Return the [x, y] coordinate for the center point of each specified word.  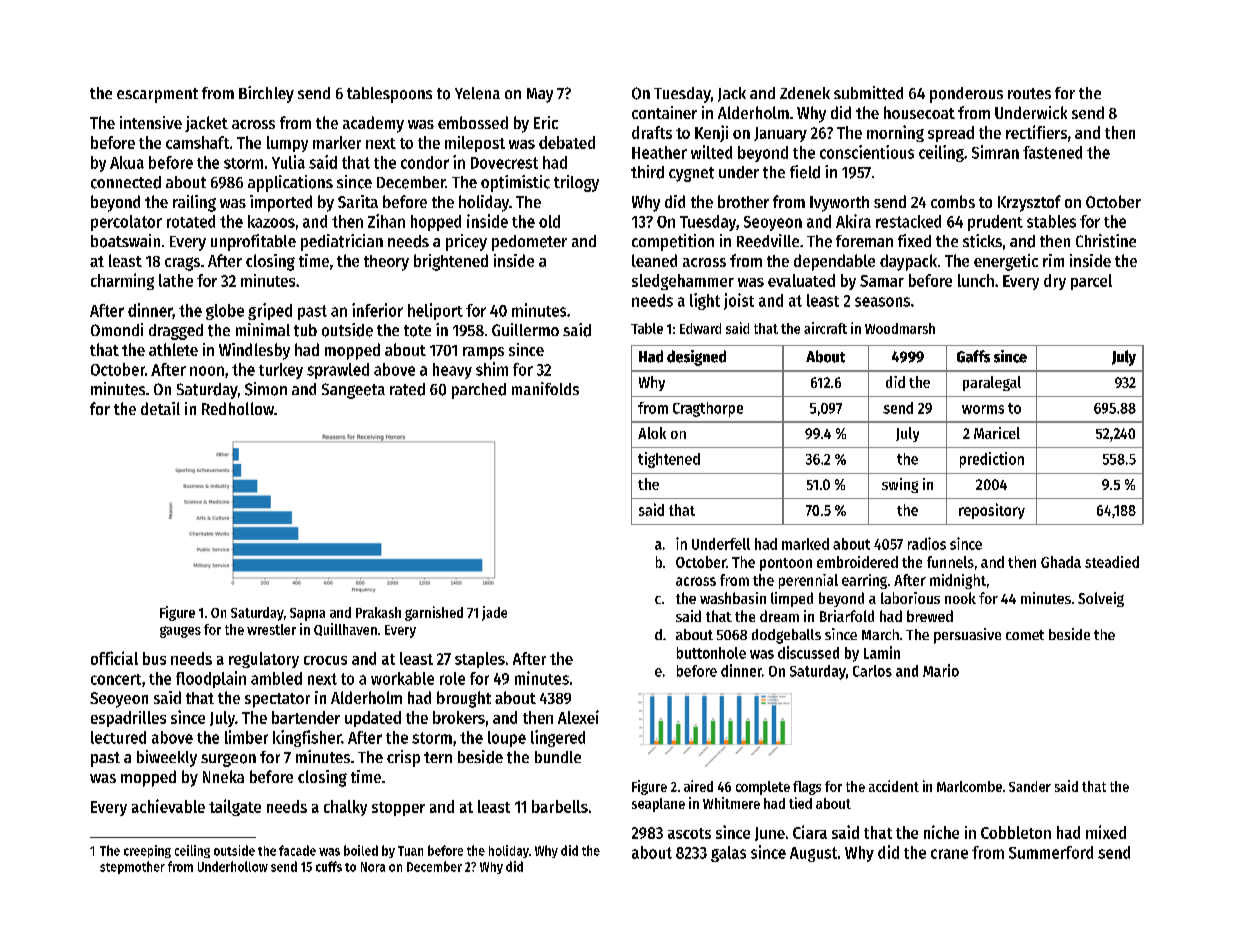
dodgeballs [786, 636]
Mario [941, 670]
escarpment [157, 95]
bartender [306, 717]
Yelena [477, 93]
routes [1029, 93]
